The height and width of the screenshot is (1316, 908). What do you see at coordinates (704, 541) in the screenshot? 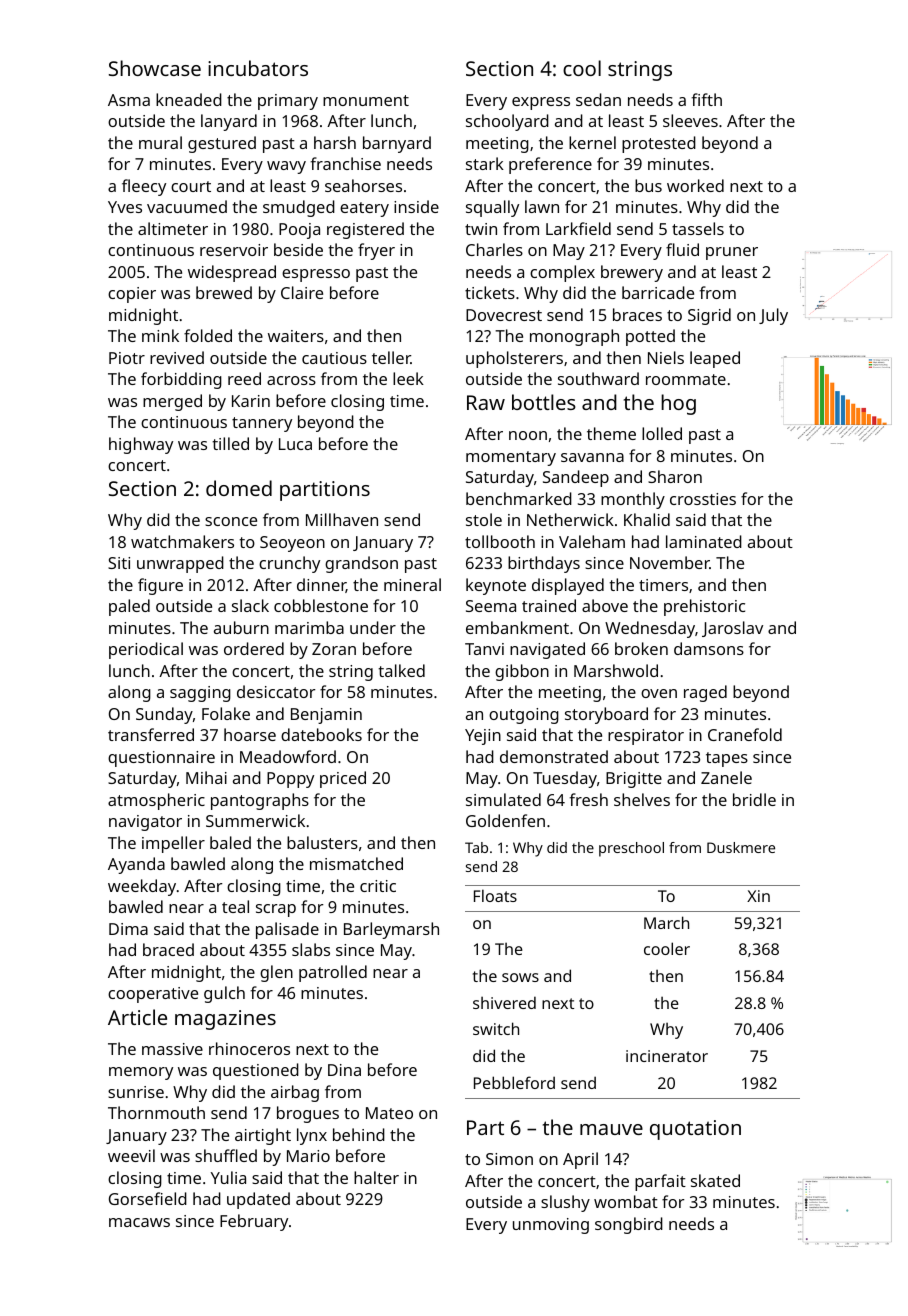
I see `laminated` at bounding box center [704, 541].
